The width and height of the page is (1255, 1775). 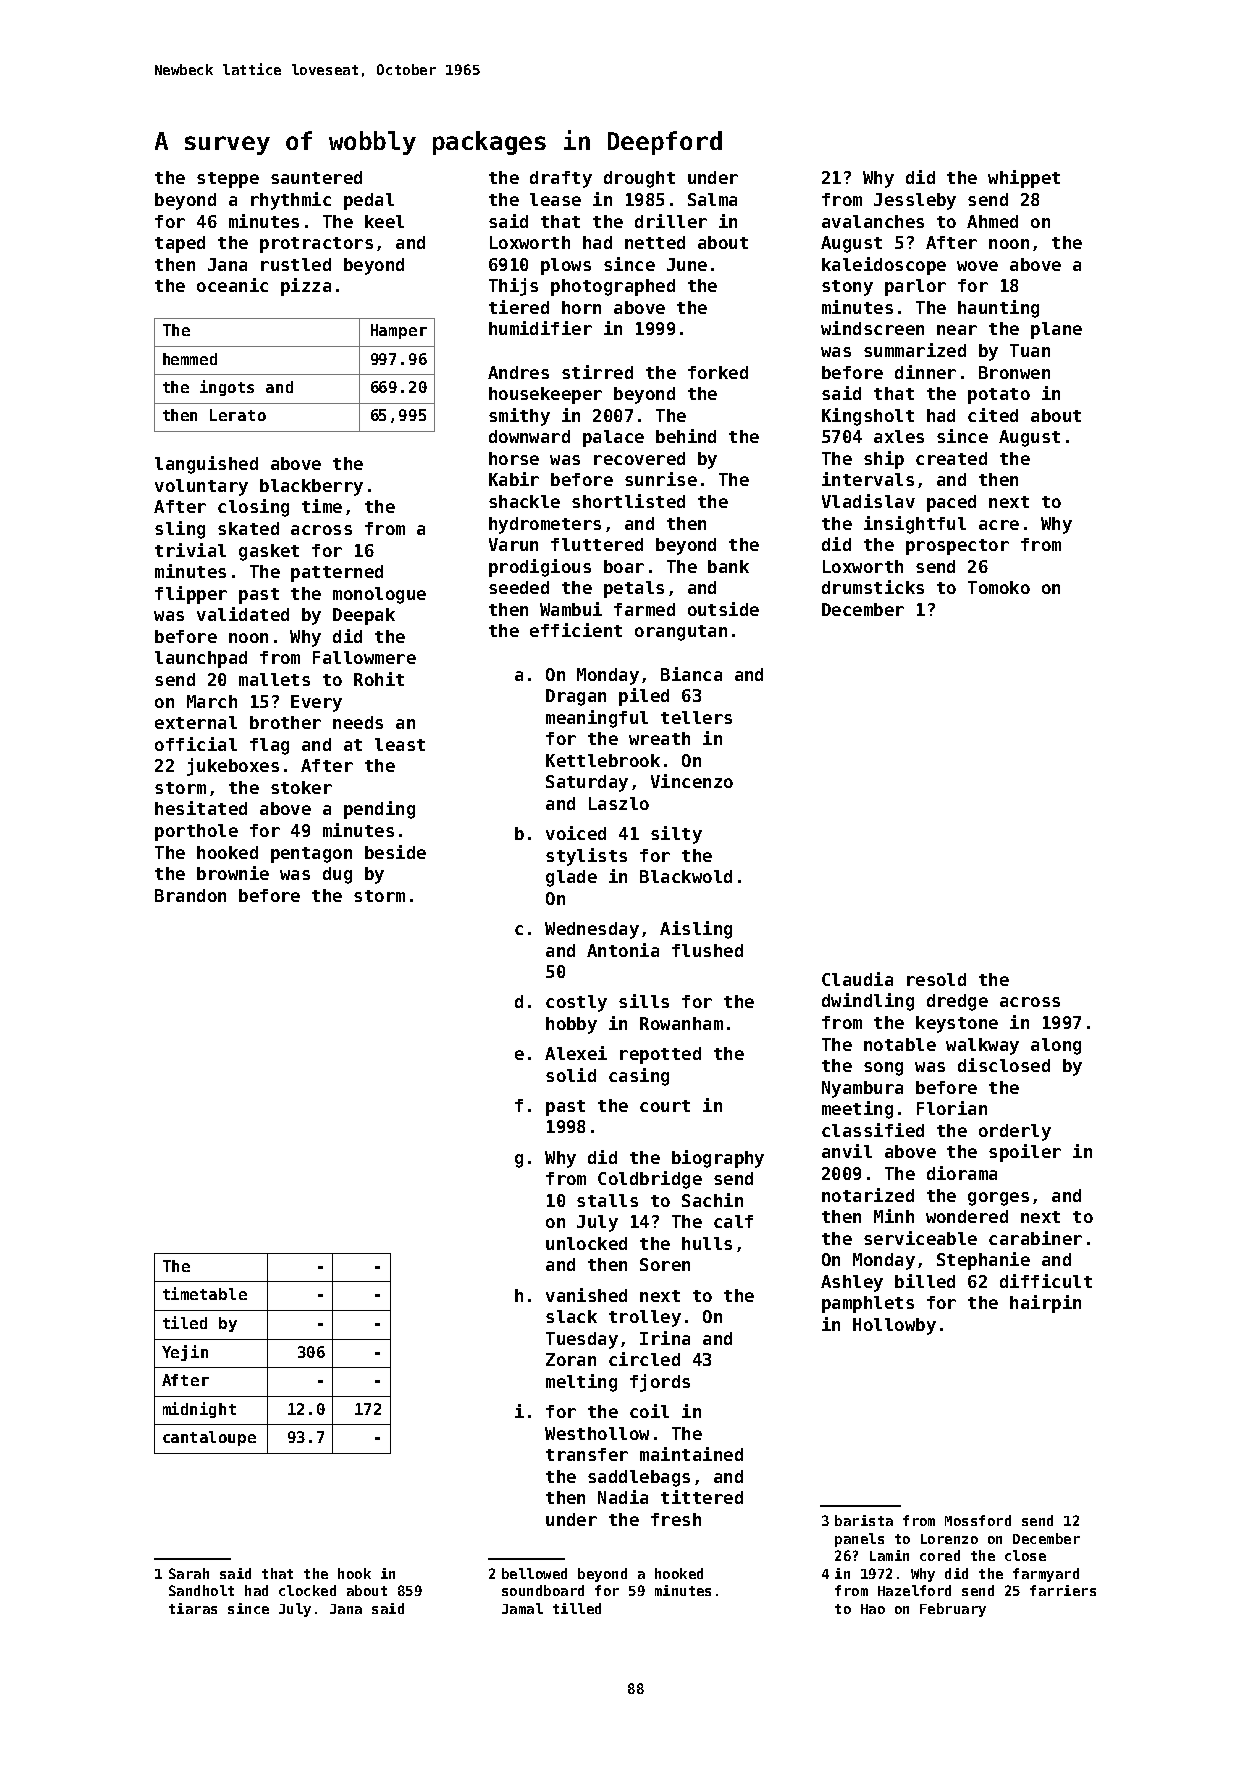 I want to click on skated, so click(x=248, y=528).
